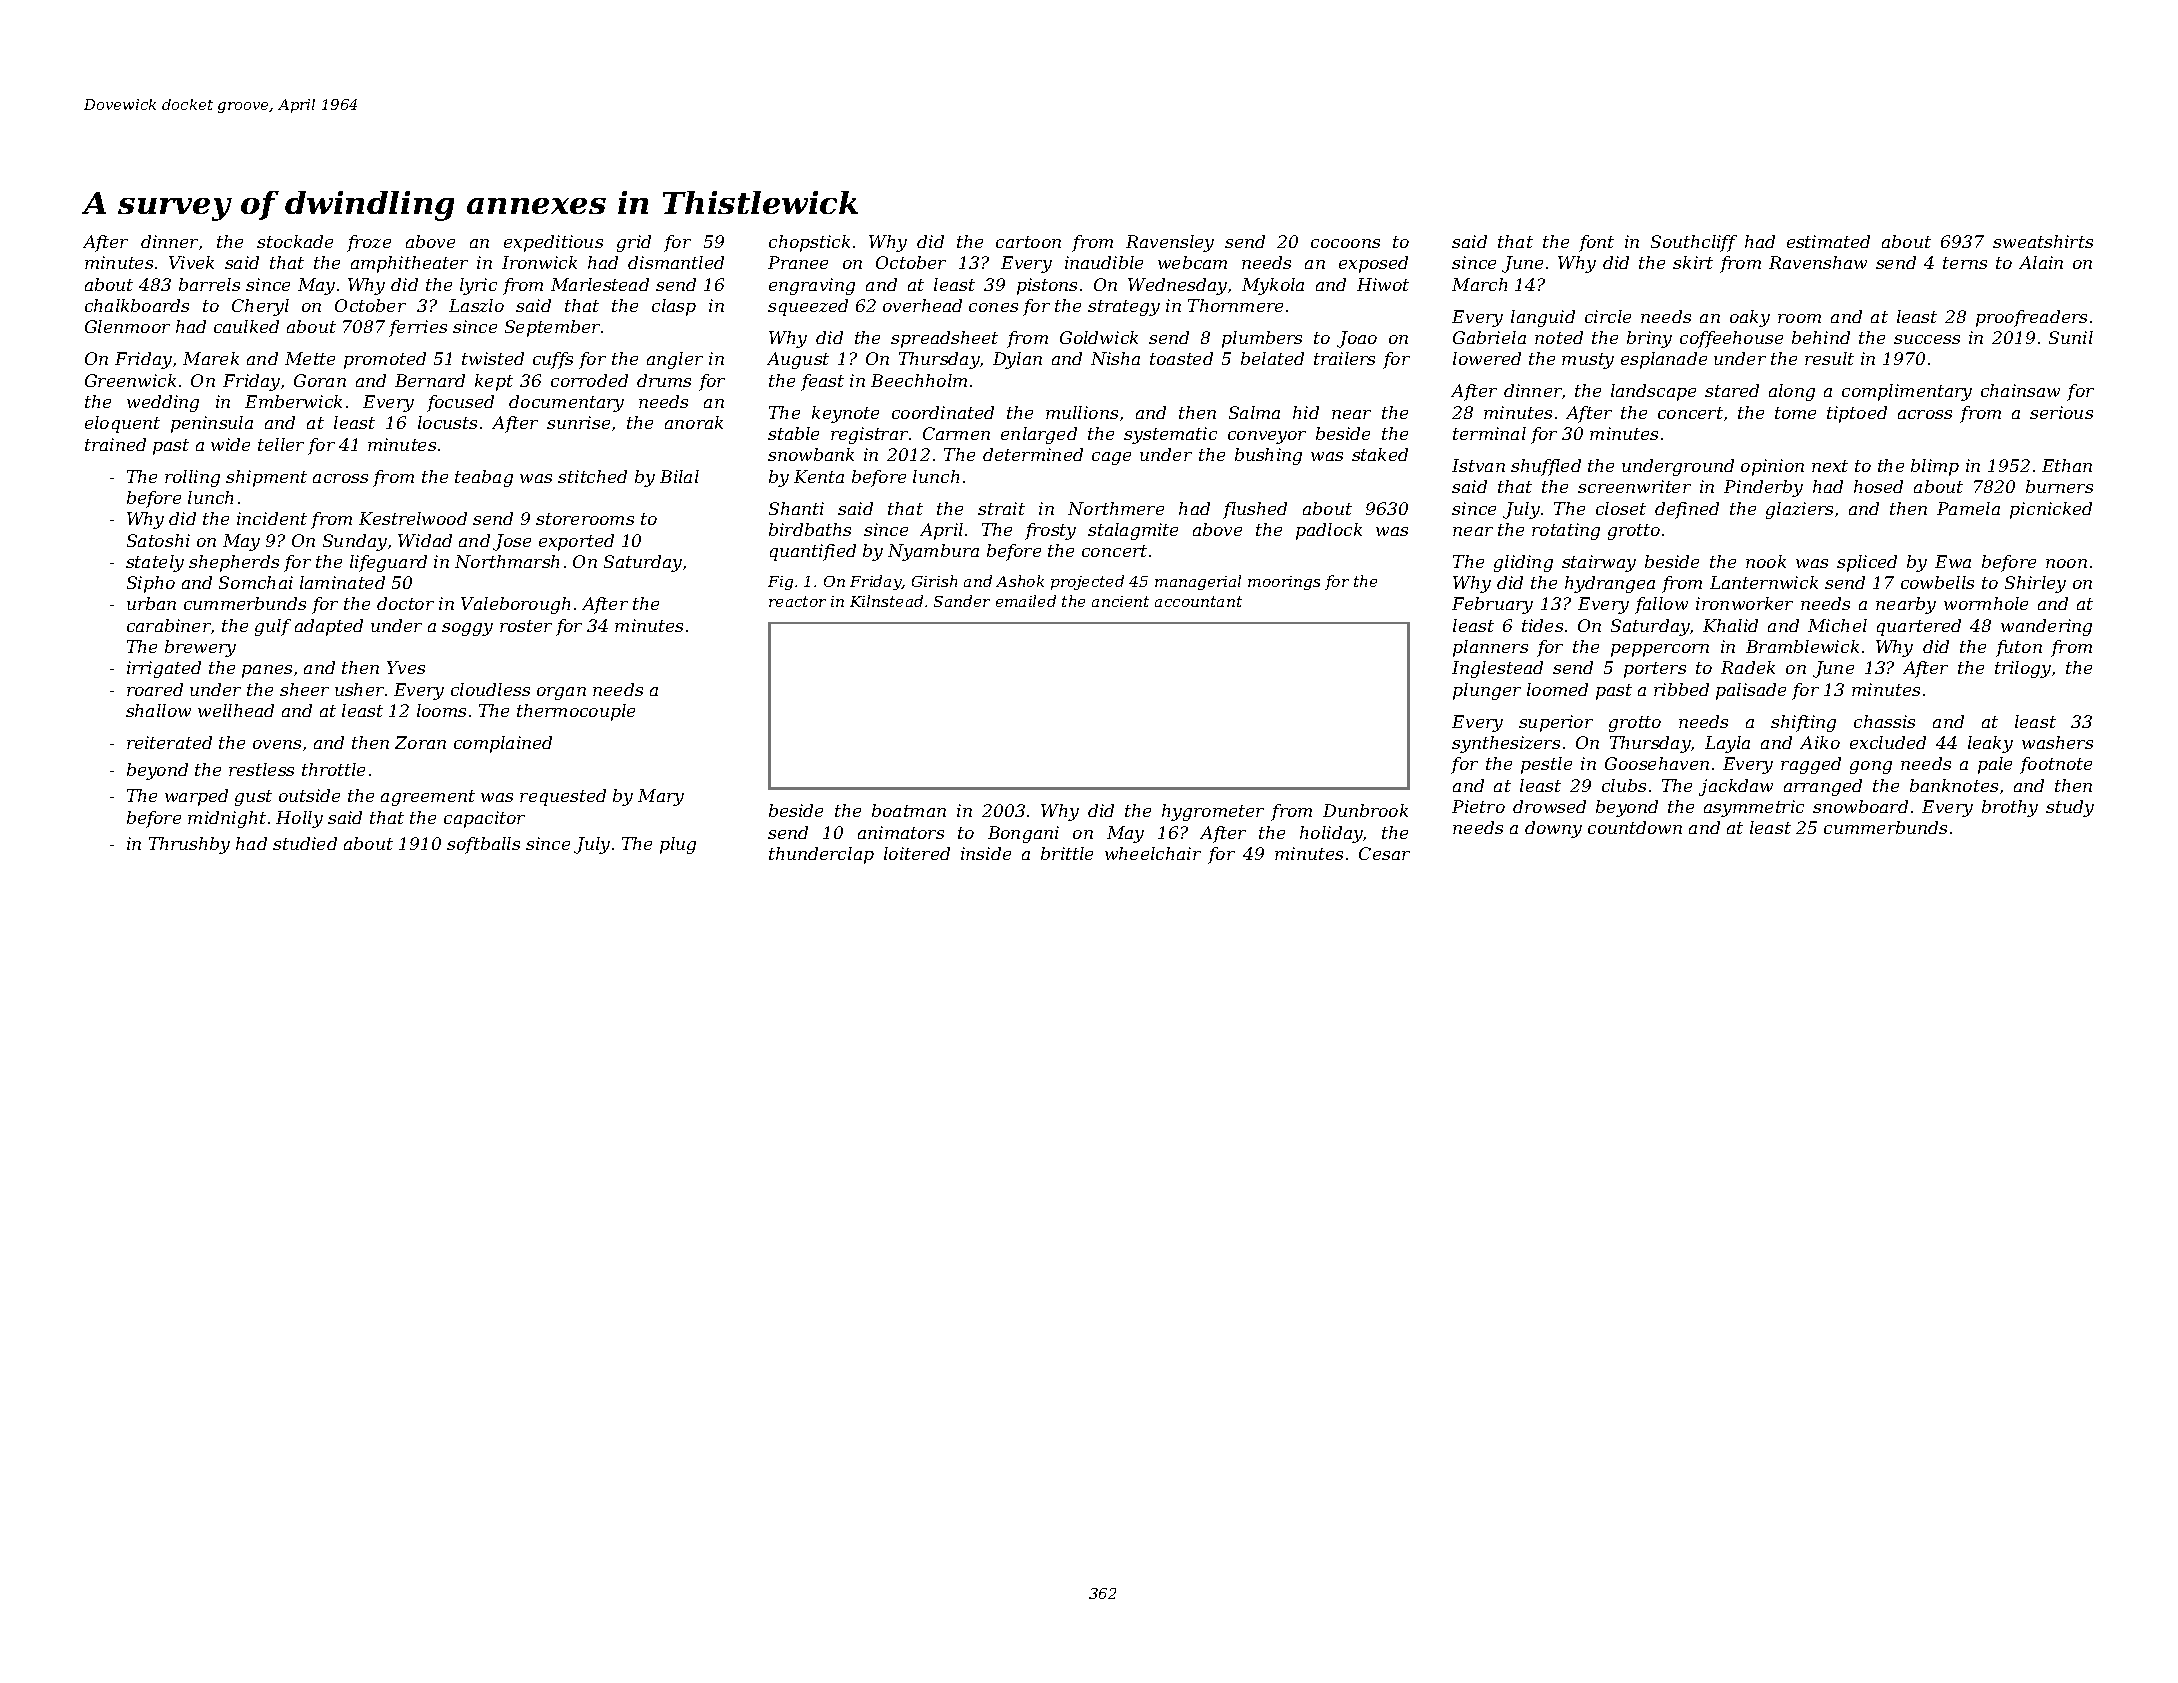 Image resolution: width=2178 pixels, height=1683 pixels. What do you see at coordinates (260, 307) in the document?
I see `Cheryl` at bounding box center [260, 307].
